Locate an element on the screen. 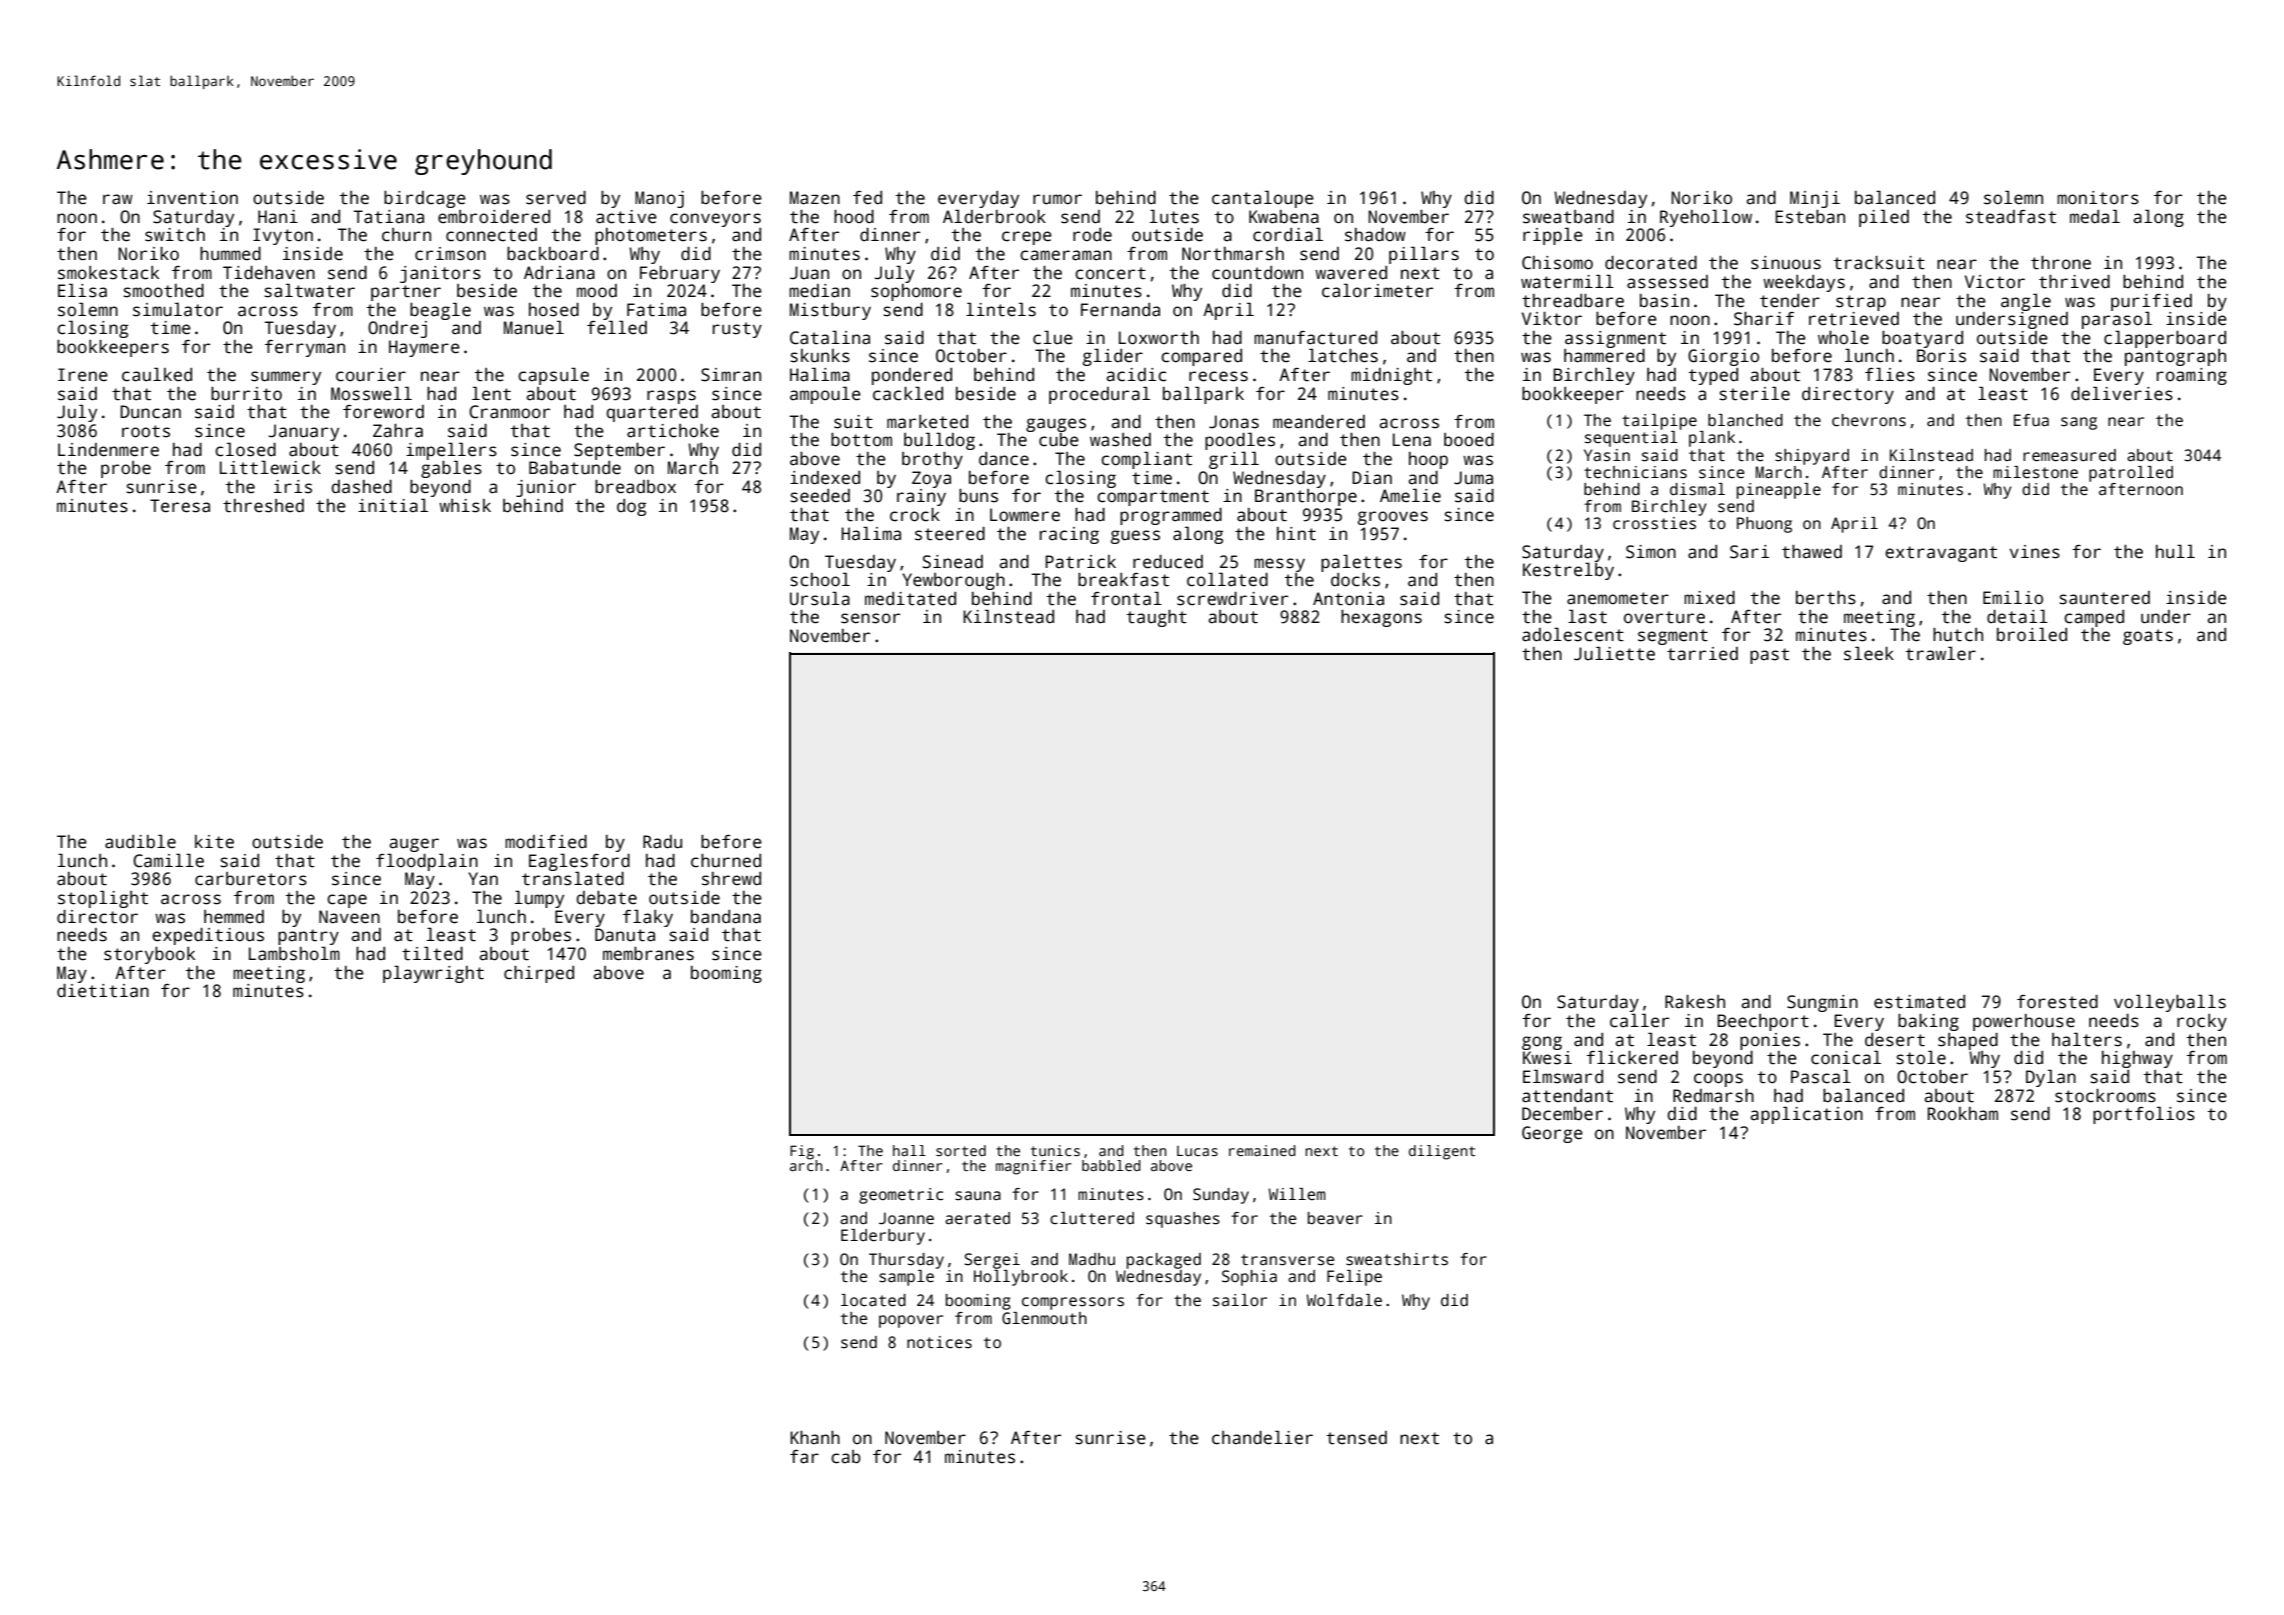 This screenshot has width=2284, height=1615. Radu is located at coordinates (662, 842).
